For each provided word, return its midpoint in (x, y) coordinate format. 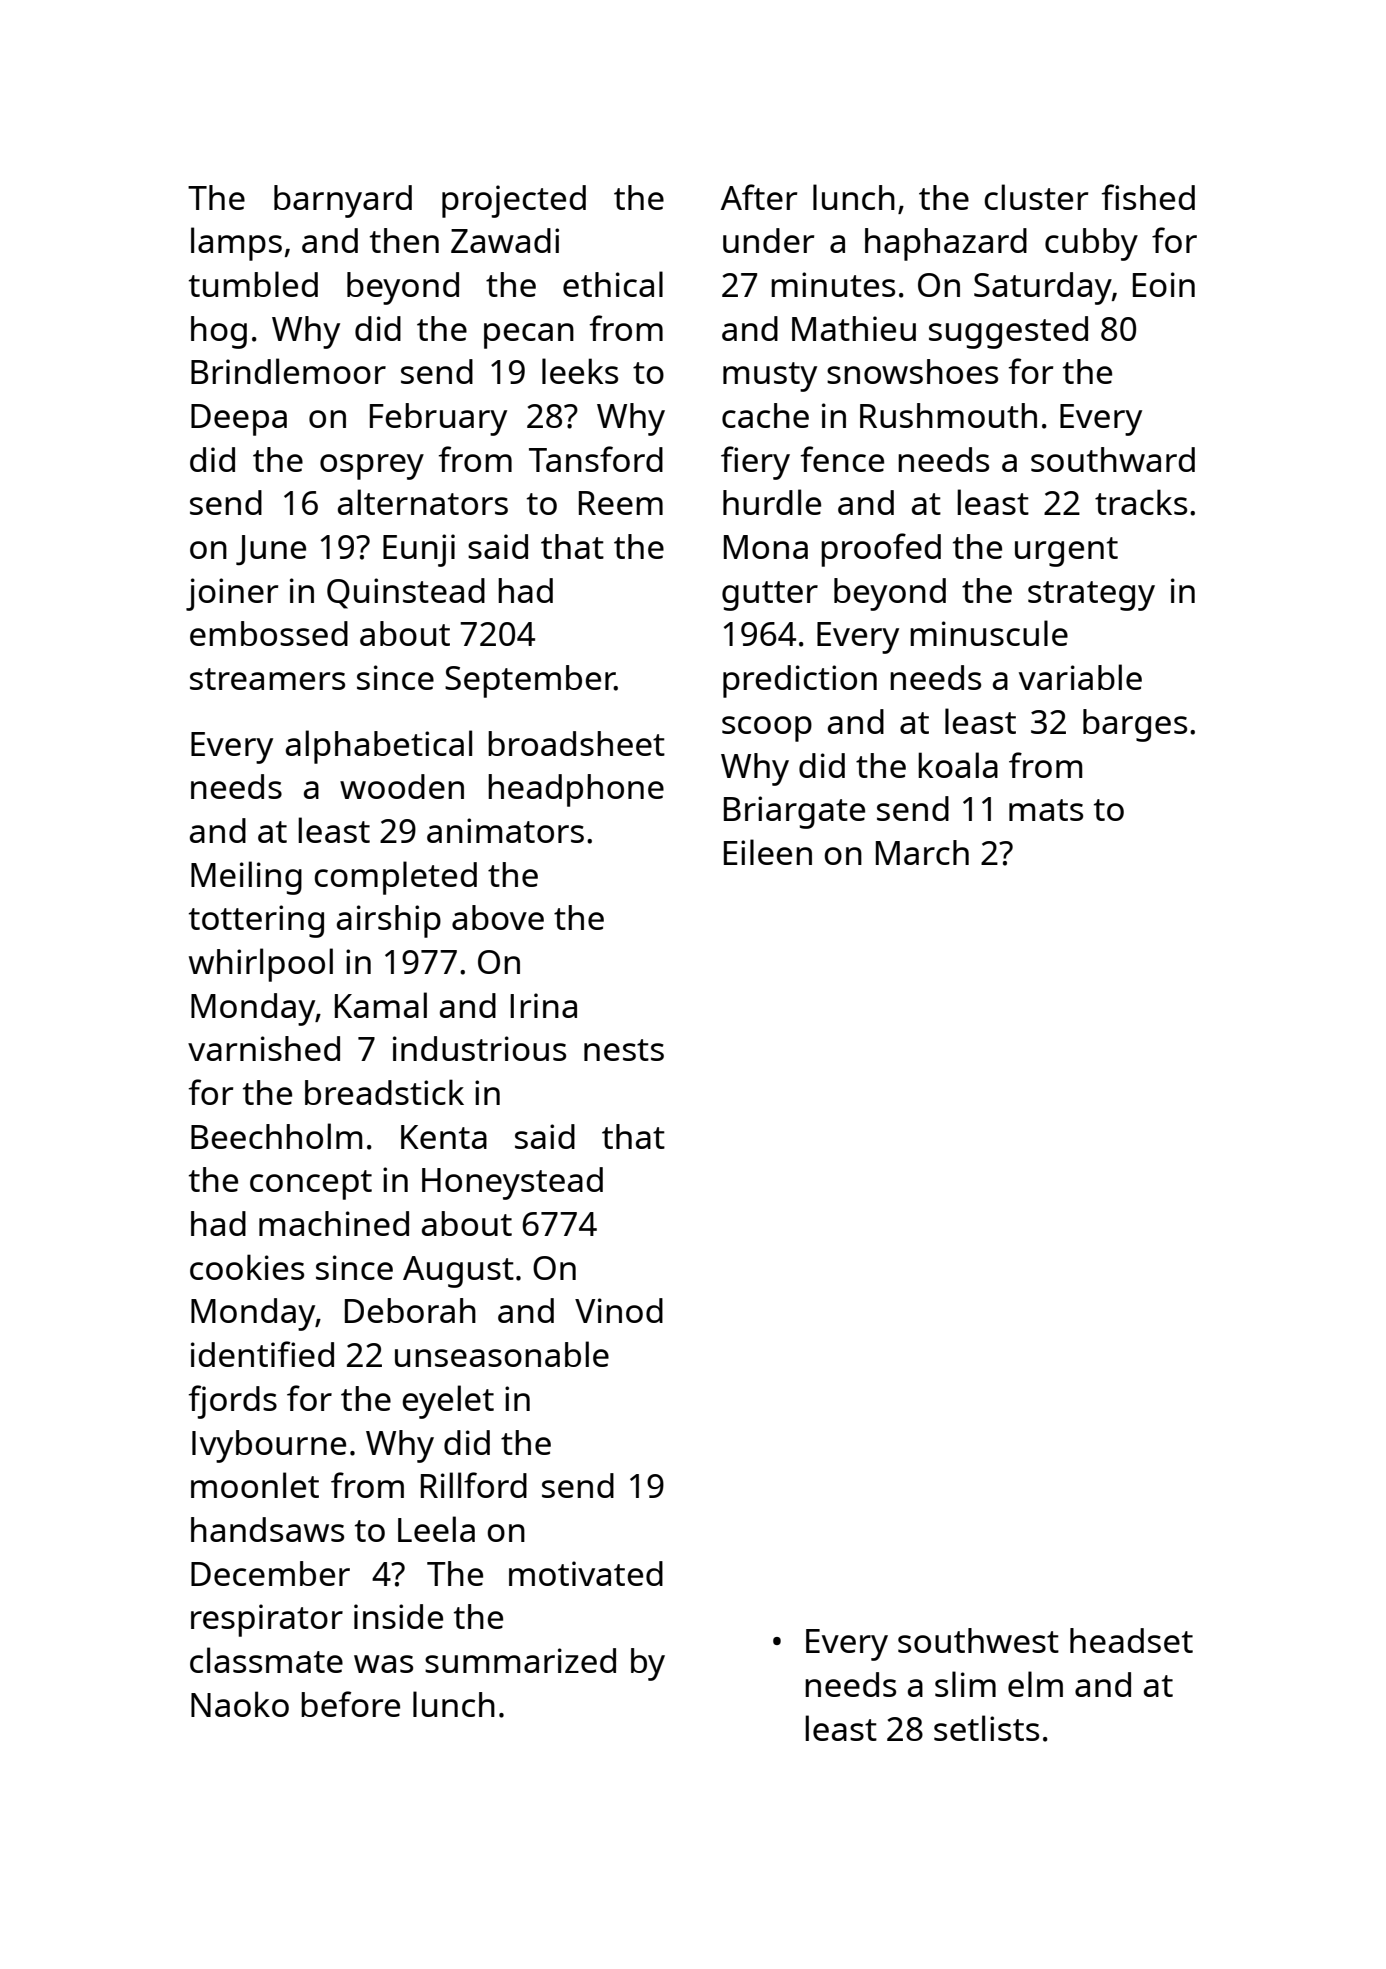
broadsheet (576, 743)
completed (395, 878)
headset (1131, 1640)
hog (219, 332)
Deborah (410, 1310)
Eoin (1164, 284)
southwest (978, 1640)
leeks (580, 371)
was (383, 1664)
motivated (586, 1573)
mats (1046, 810)
